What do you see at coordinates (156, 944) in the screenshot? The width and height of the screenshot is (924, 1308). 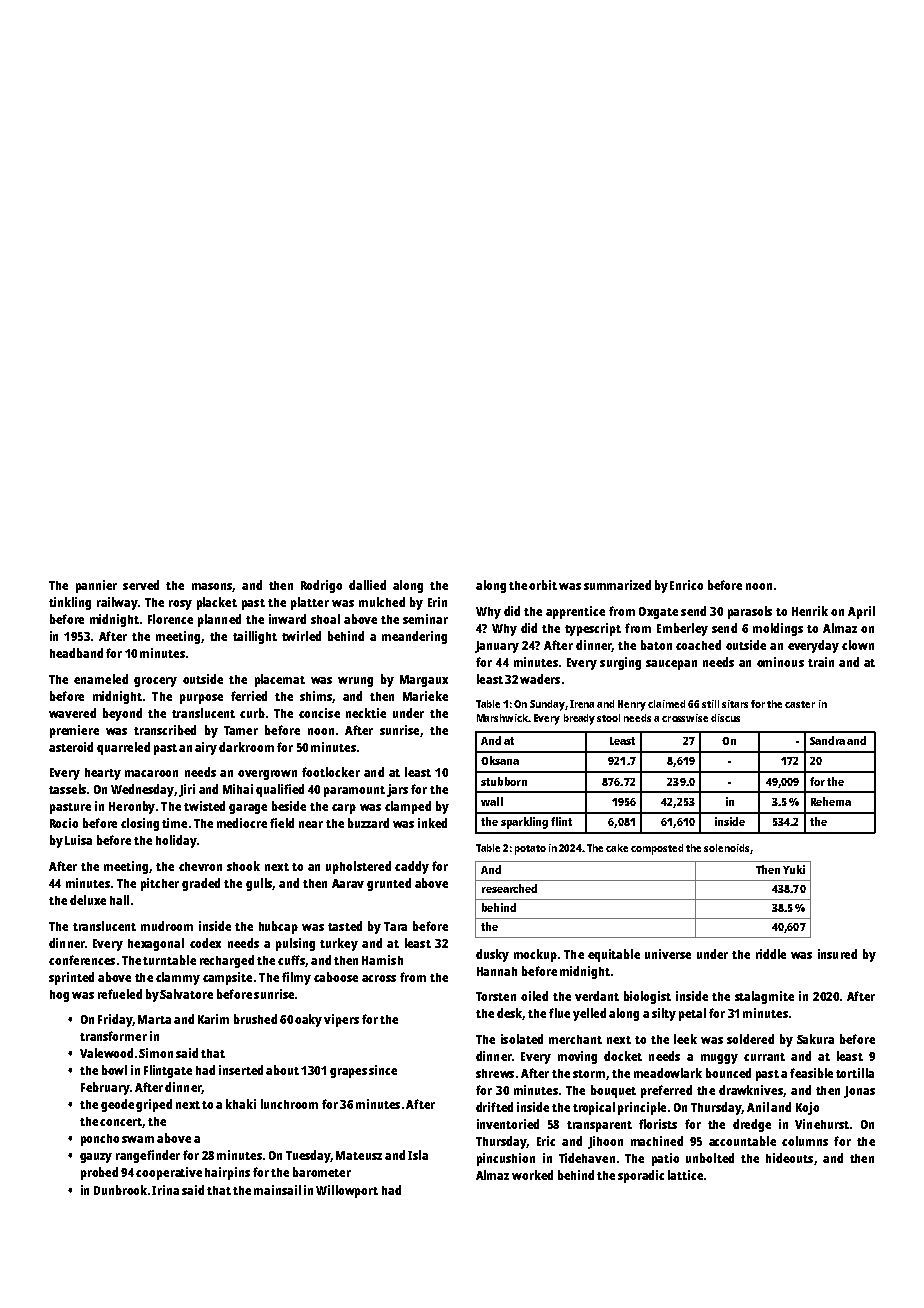 I see `hexagonal` at bounding box center [156, 944].
